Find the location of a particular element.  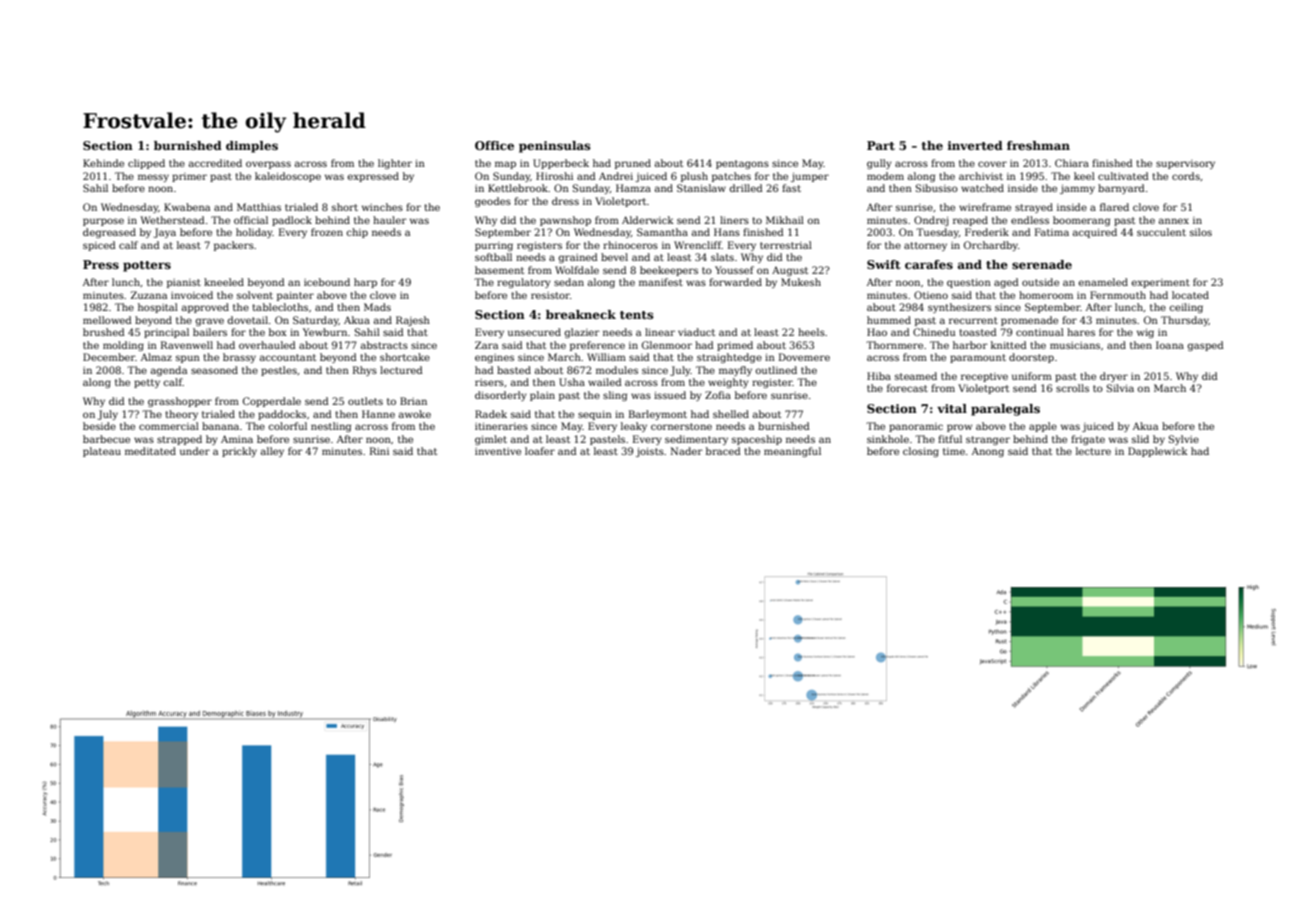

spun is located at coordinates (188, 359).
